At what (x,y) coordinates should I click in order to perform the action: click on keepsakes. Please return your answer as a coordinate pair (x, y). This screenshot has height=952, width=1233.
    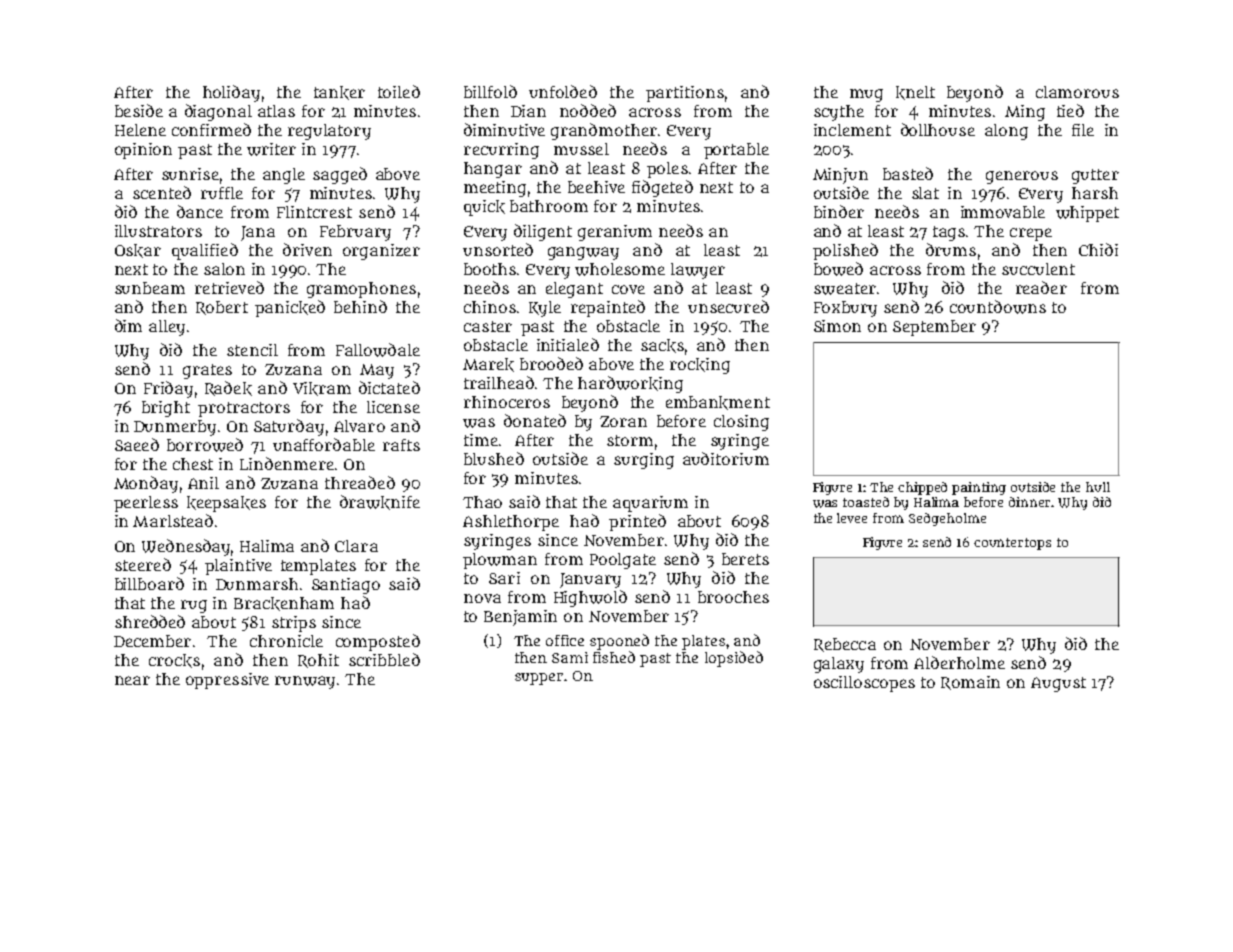
    Looking at the image, I should click on (226, 504).
